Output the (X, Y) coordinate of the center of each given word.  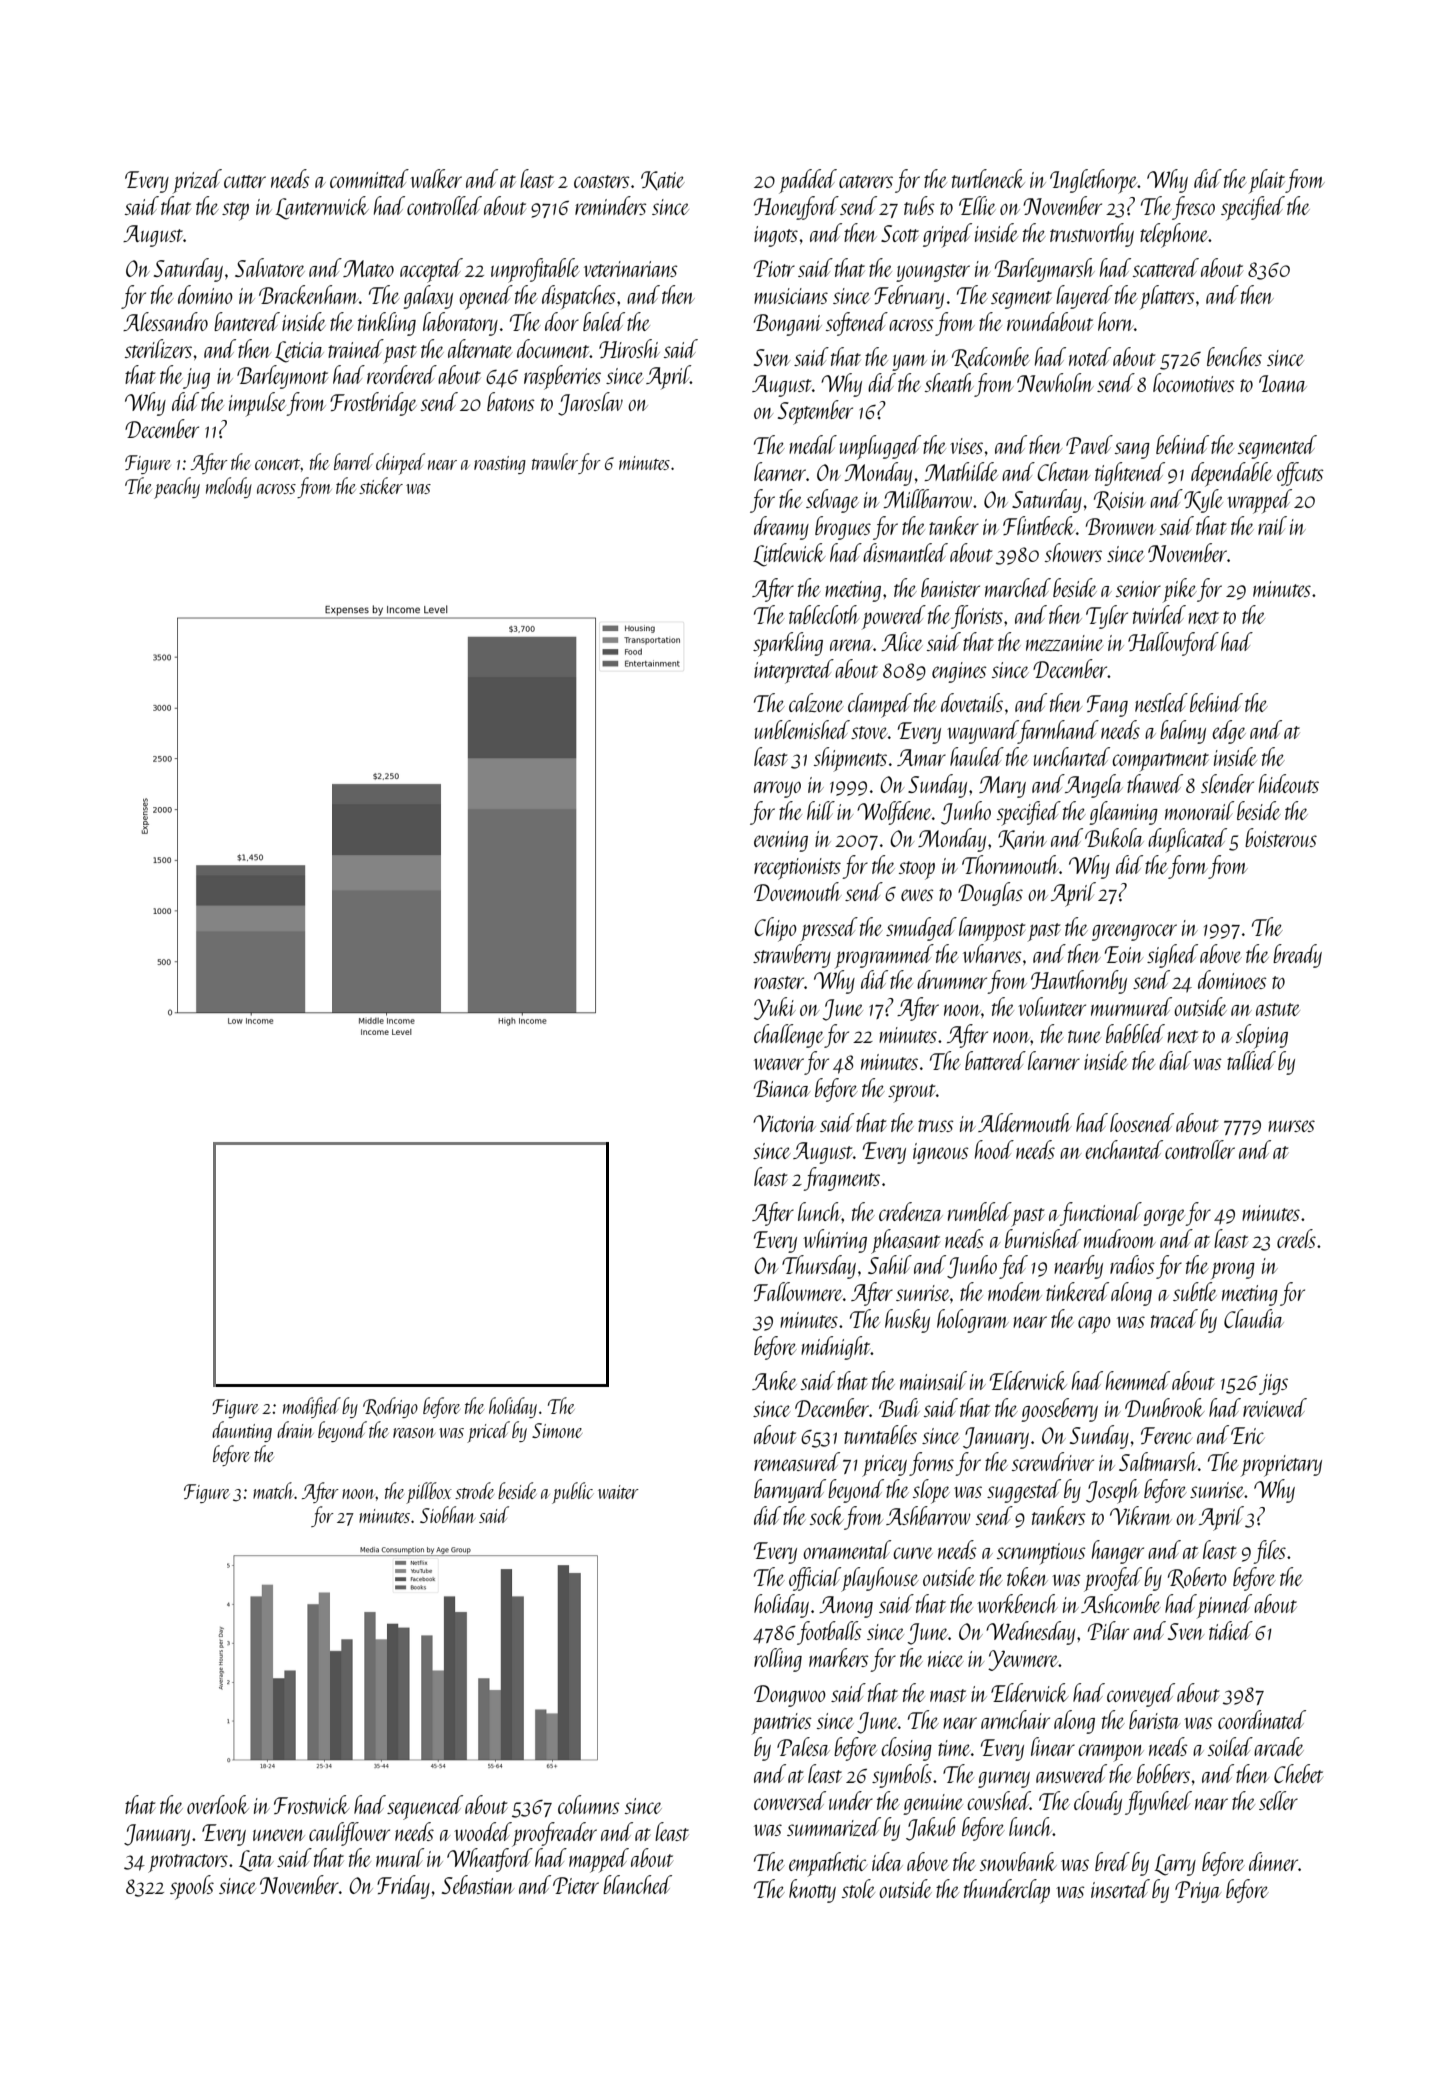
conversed (790, 1800)
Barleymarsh (1045, 270)
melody (229, 487)
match (274, 1490)
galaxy (428, 297)
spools (192, 1887)
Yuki (775, 1008)
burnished (1043, 1238)
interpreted (794, 671)
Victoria (784, 1123)
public (572, 1493)
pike (1180, 590)
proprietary (1281, 1466)
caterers (866, 181)
